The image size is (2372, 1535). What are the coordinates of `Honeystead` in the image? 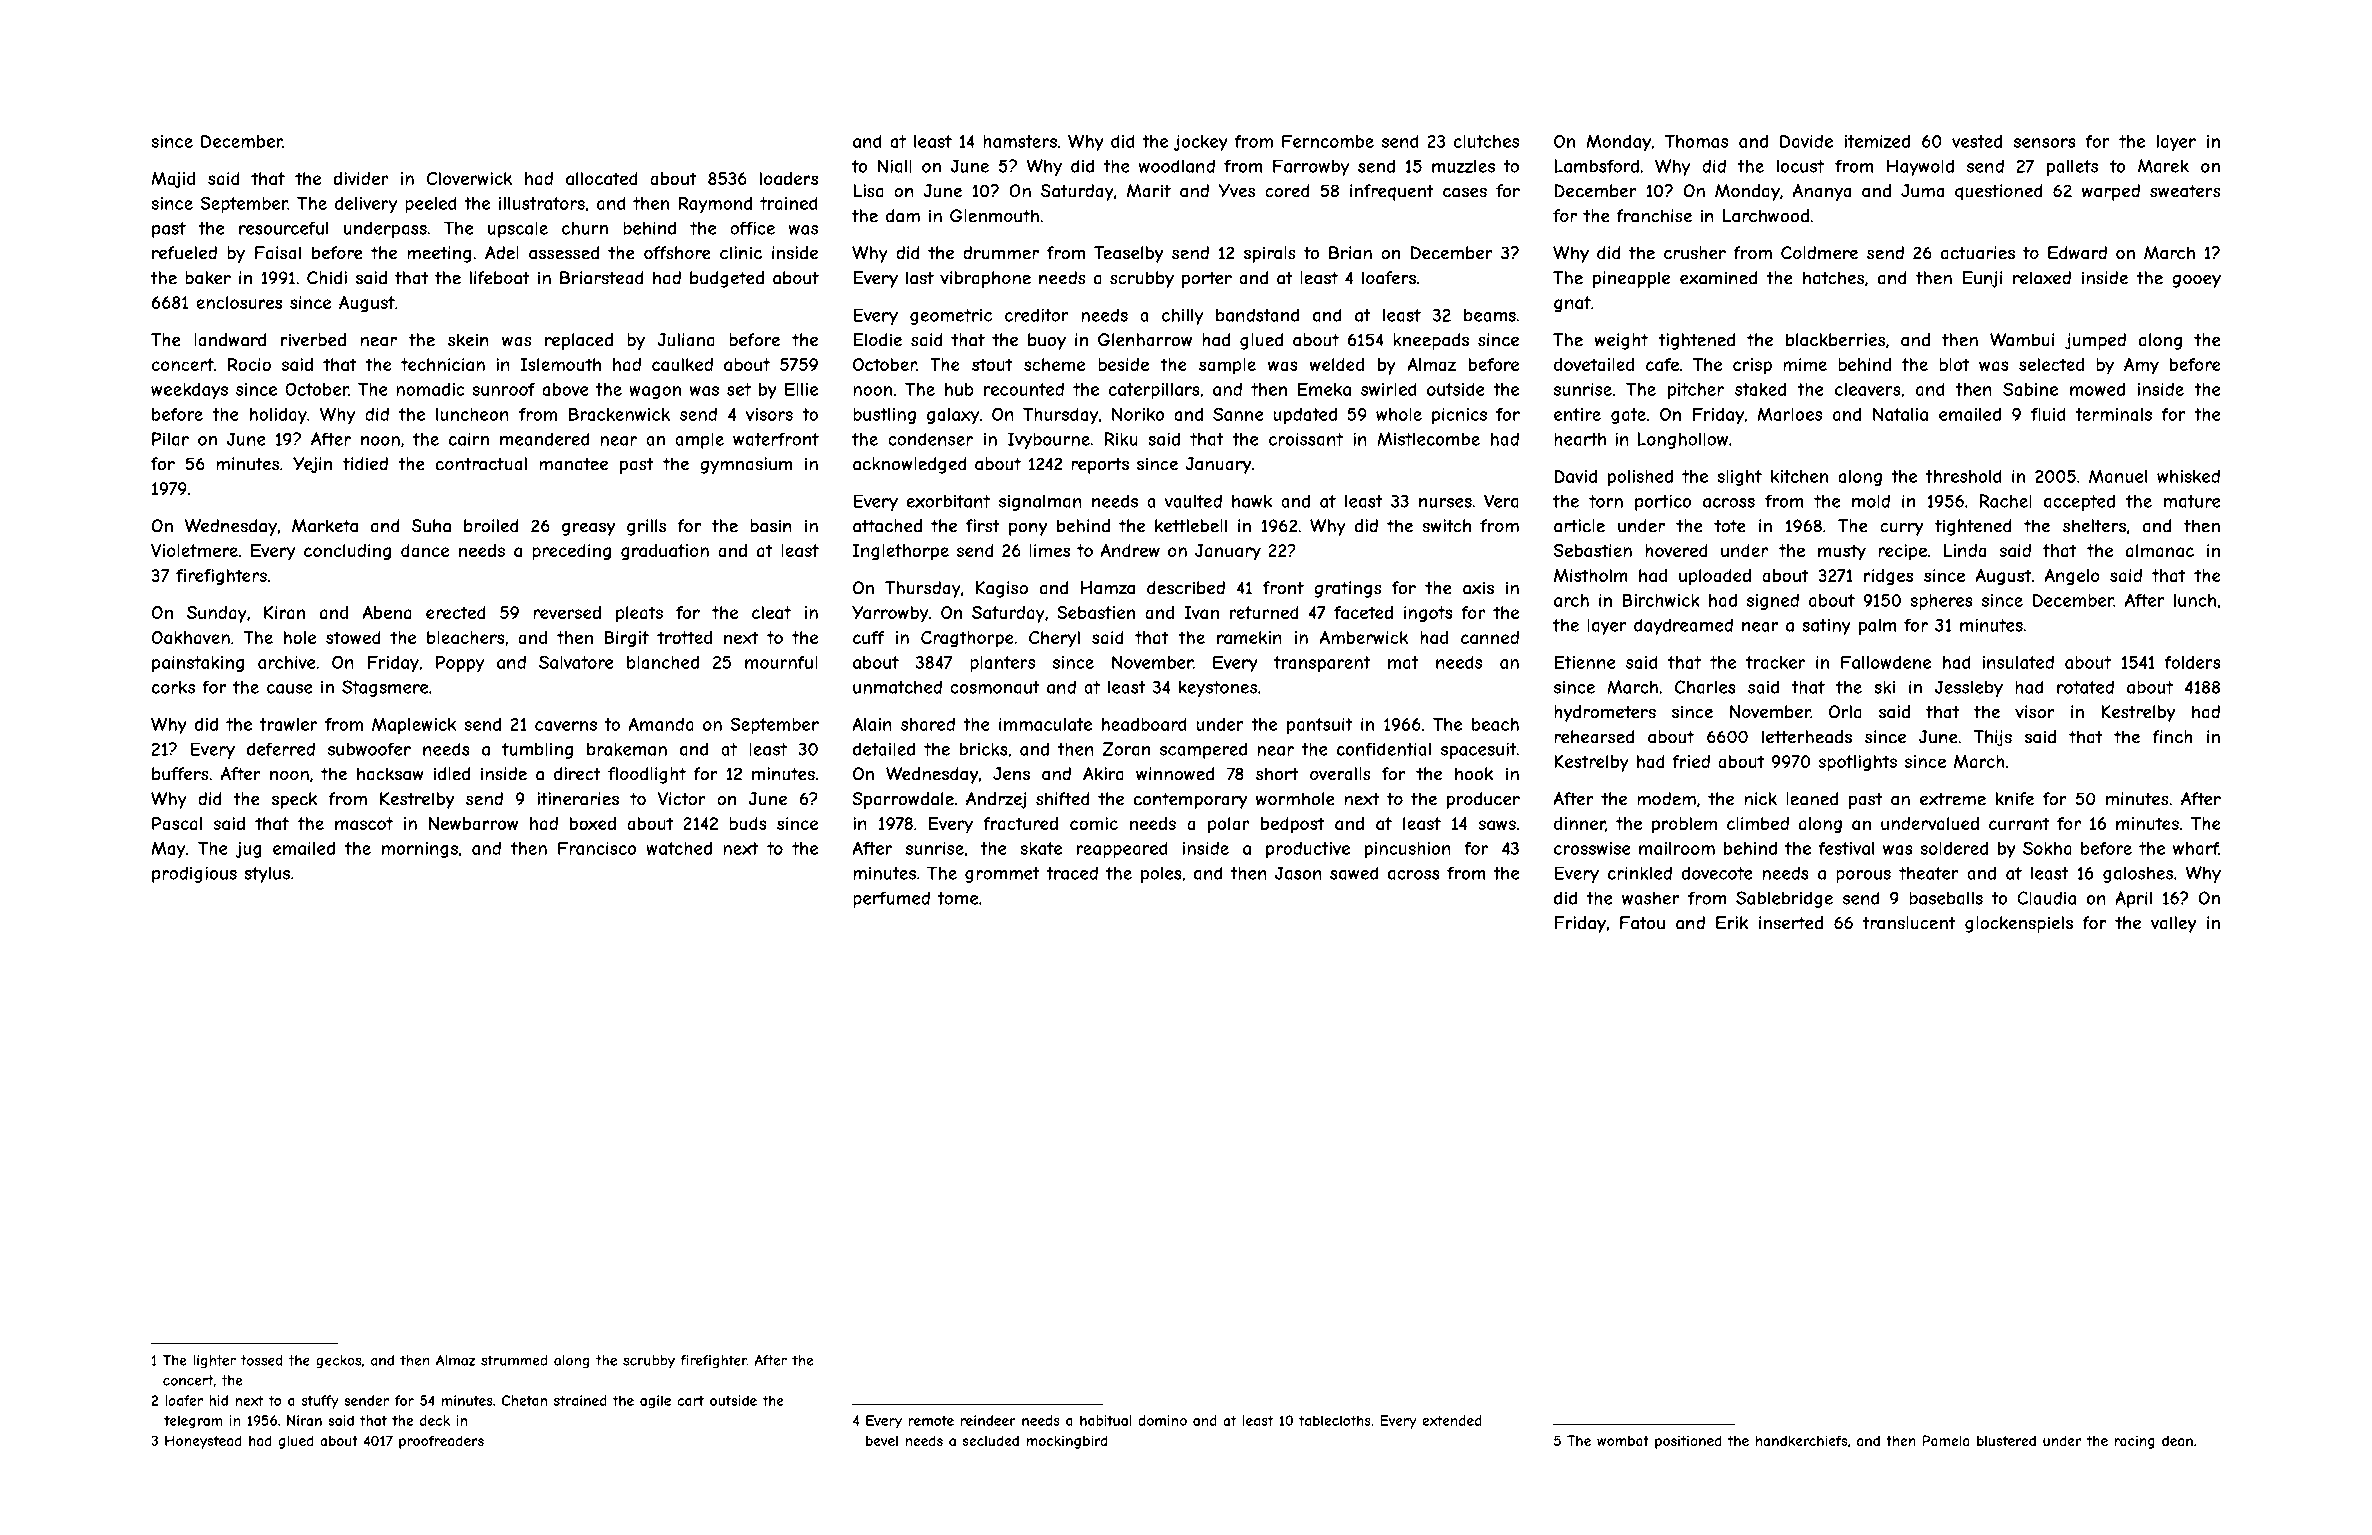 It's located at (203, 1442).
